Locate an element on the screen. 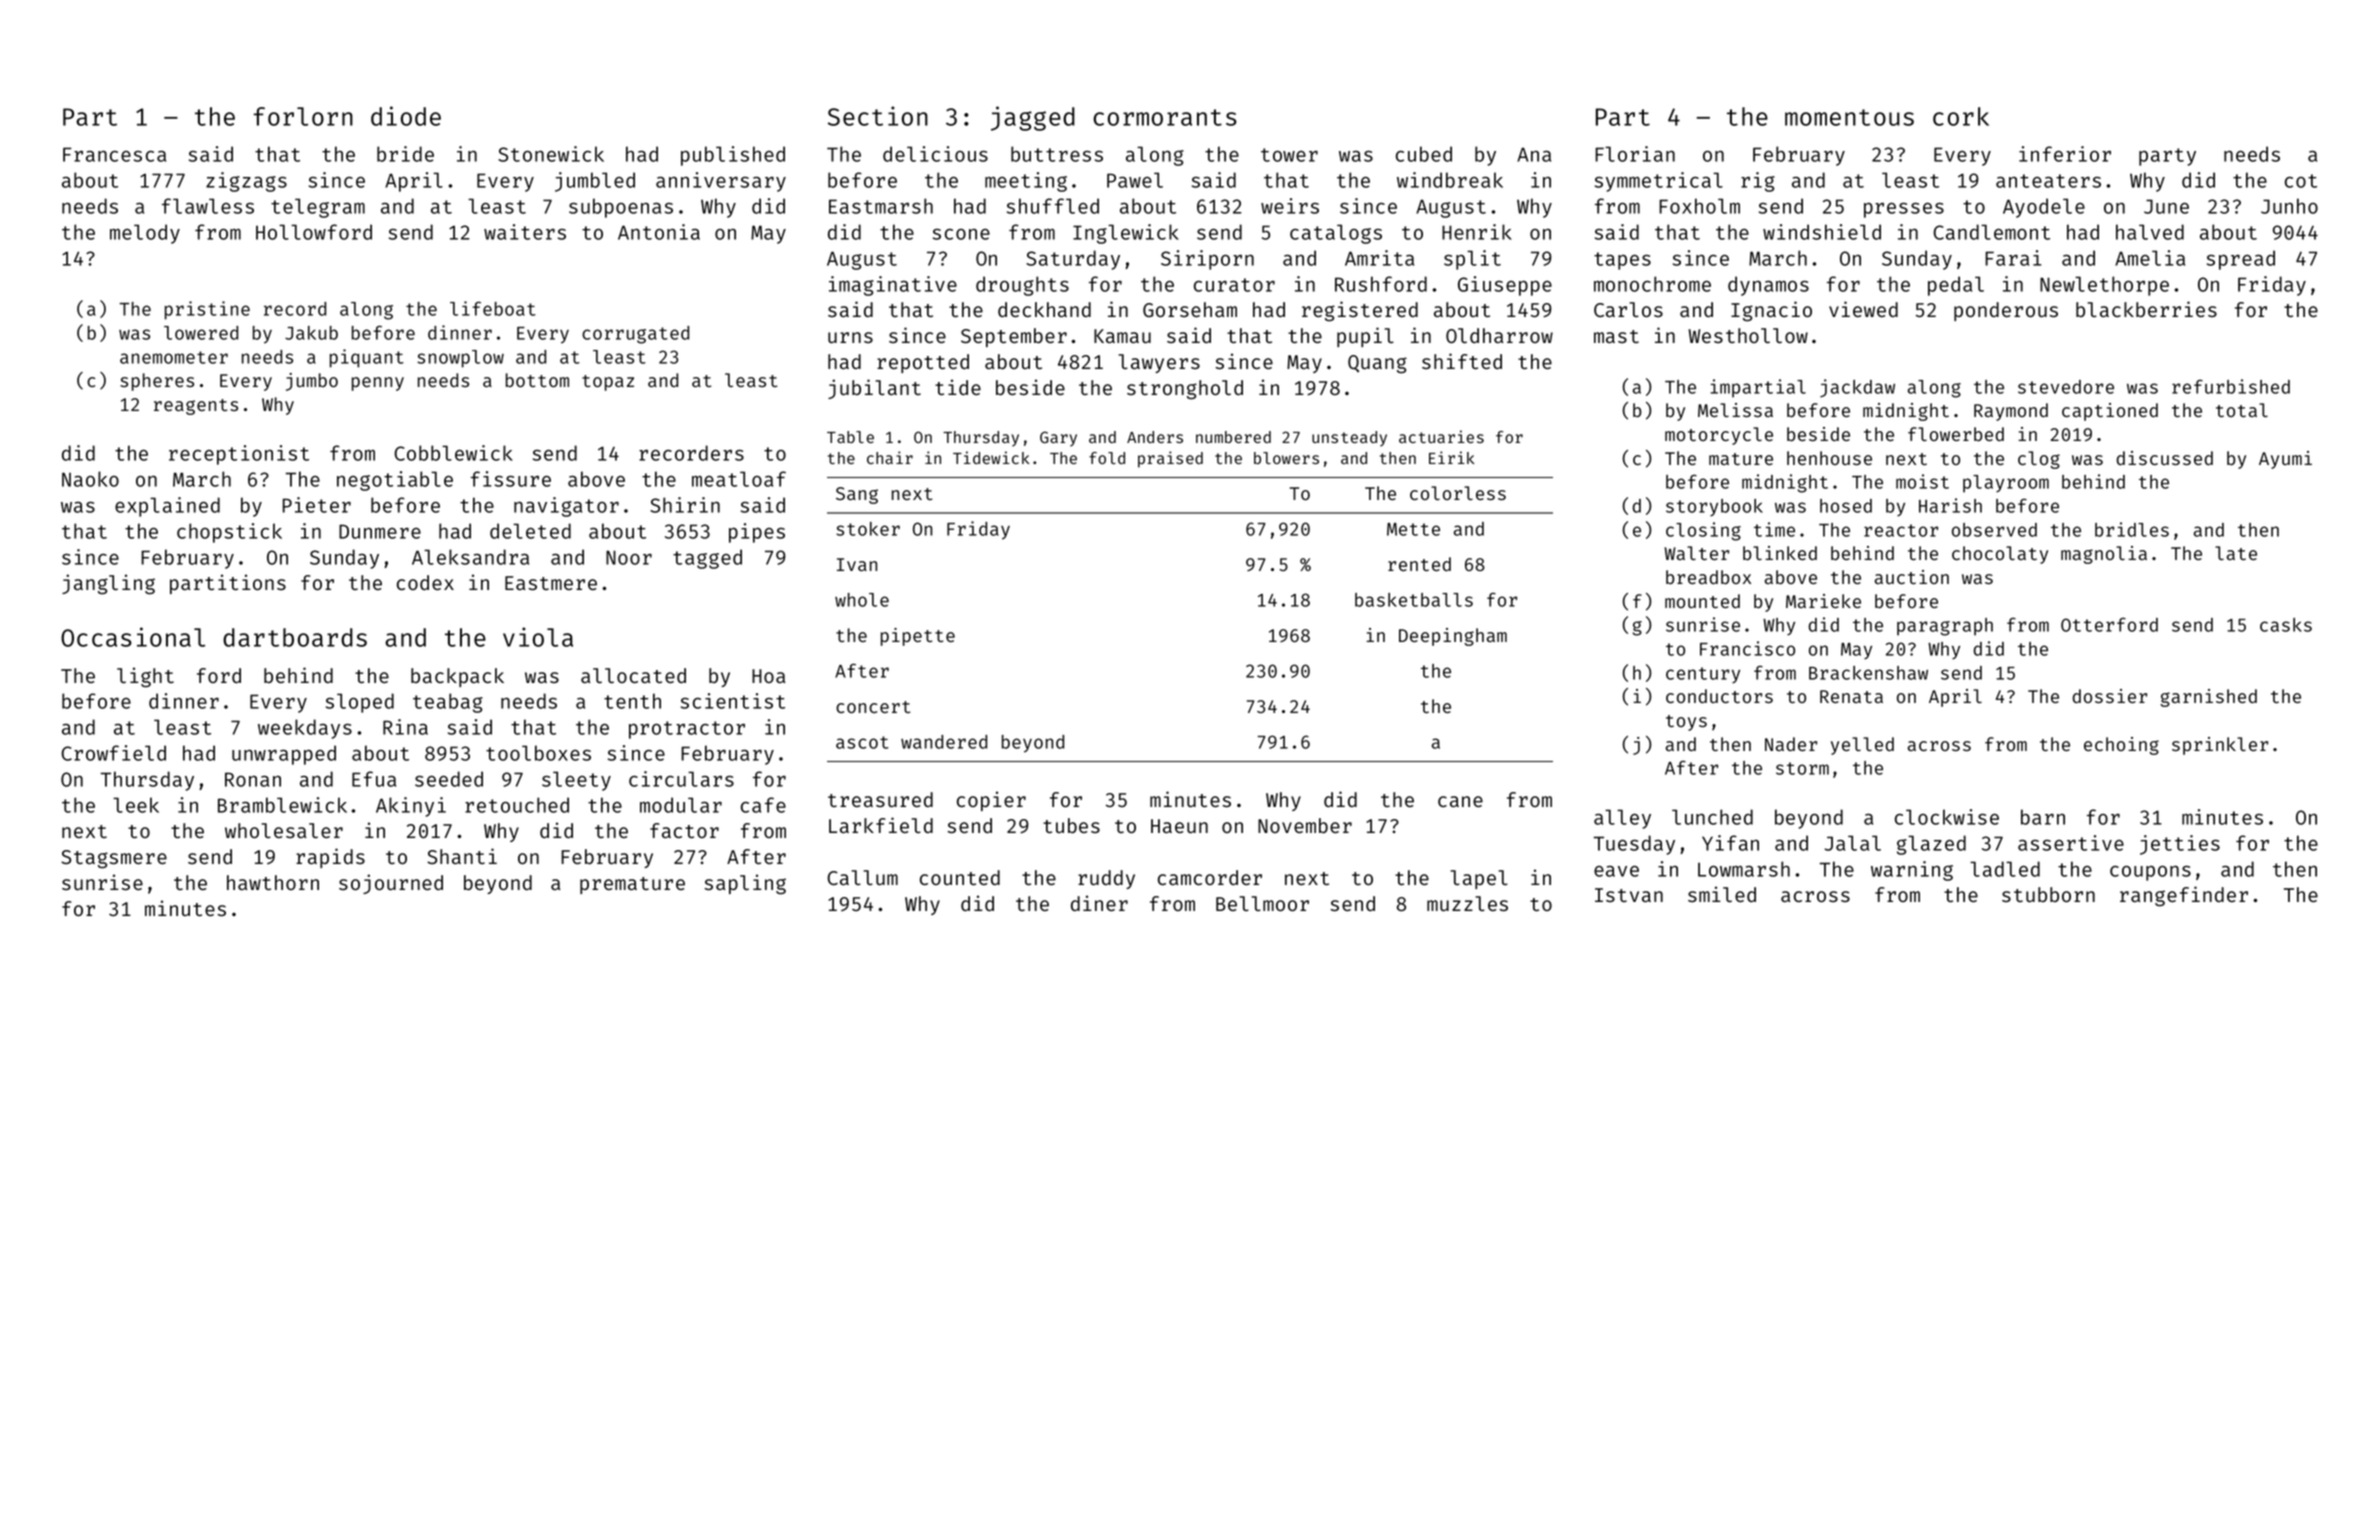 The image size is (2380, 1540). blinked is located at coordinates (1780, 553).
